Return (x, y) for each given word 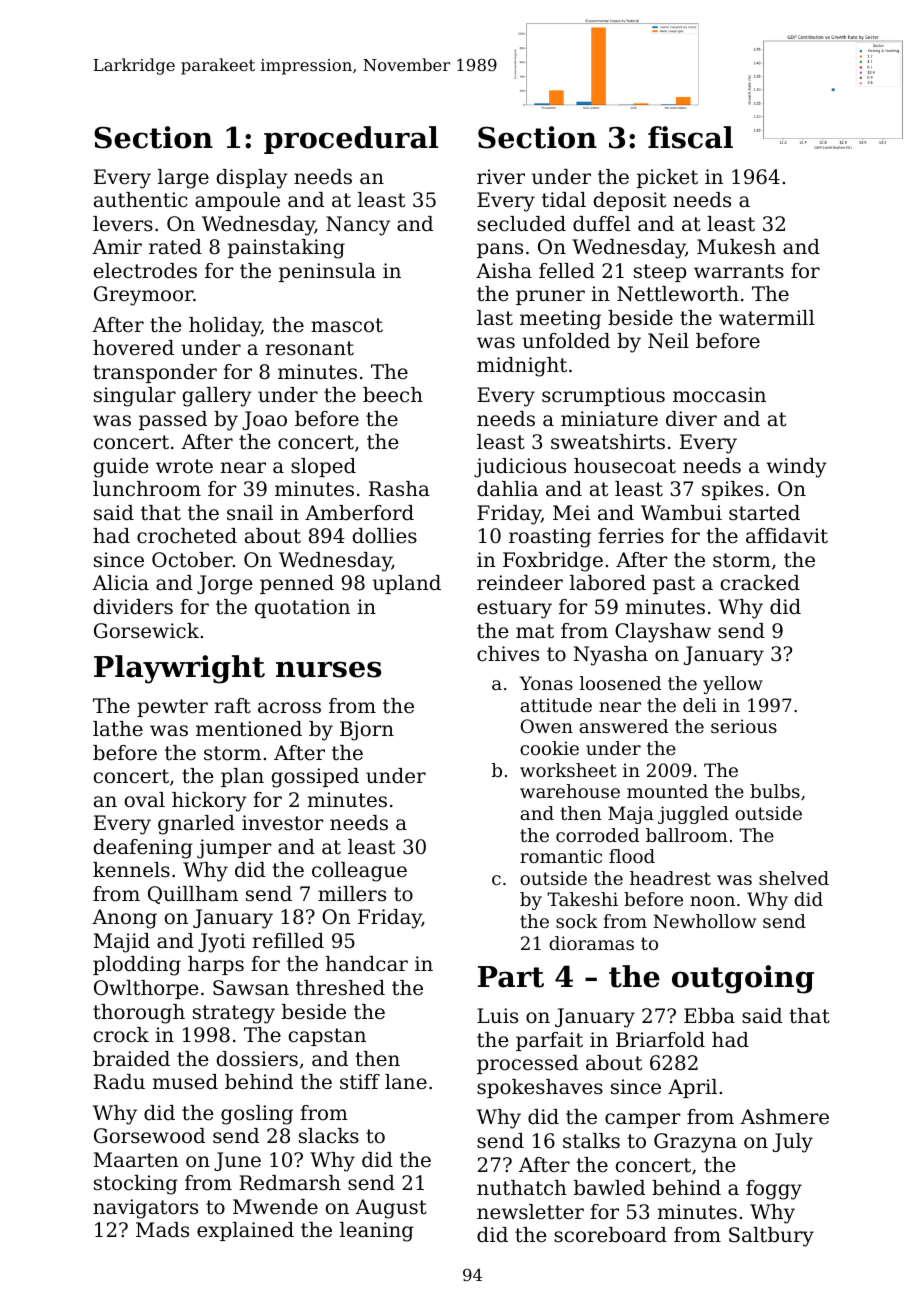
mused (185, 1082)
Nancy (358, 226)
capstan (327, 1037)
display (252, 179)
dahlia (507, 489)
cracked (760, 583)
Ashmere (784, 1116)
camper (643, 1120)
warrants (739, 271)
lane (406, 1082)
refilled (288, 941)
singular (135, 397)
